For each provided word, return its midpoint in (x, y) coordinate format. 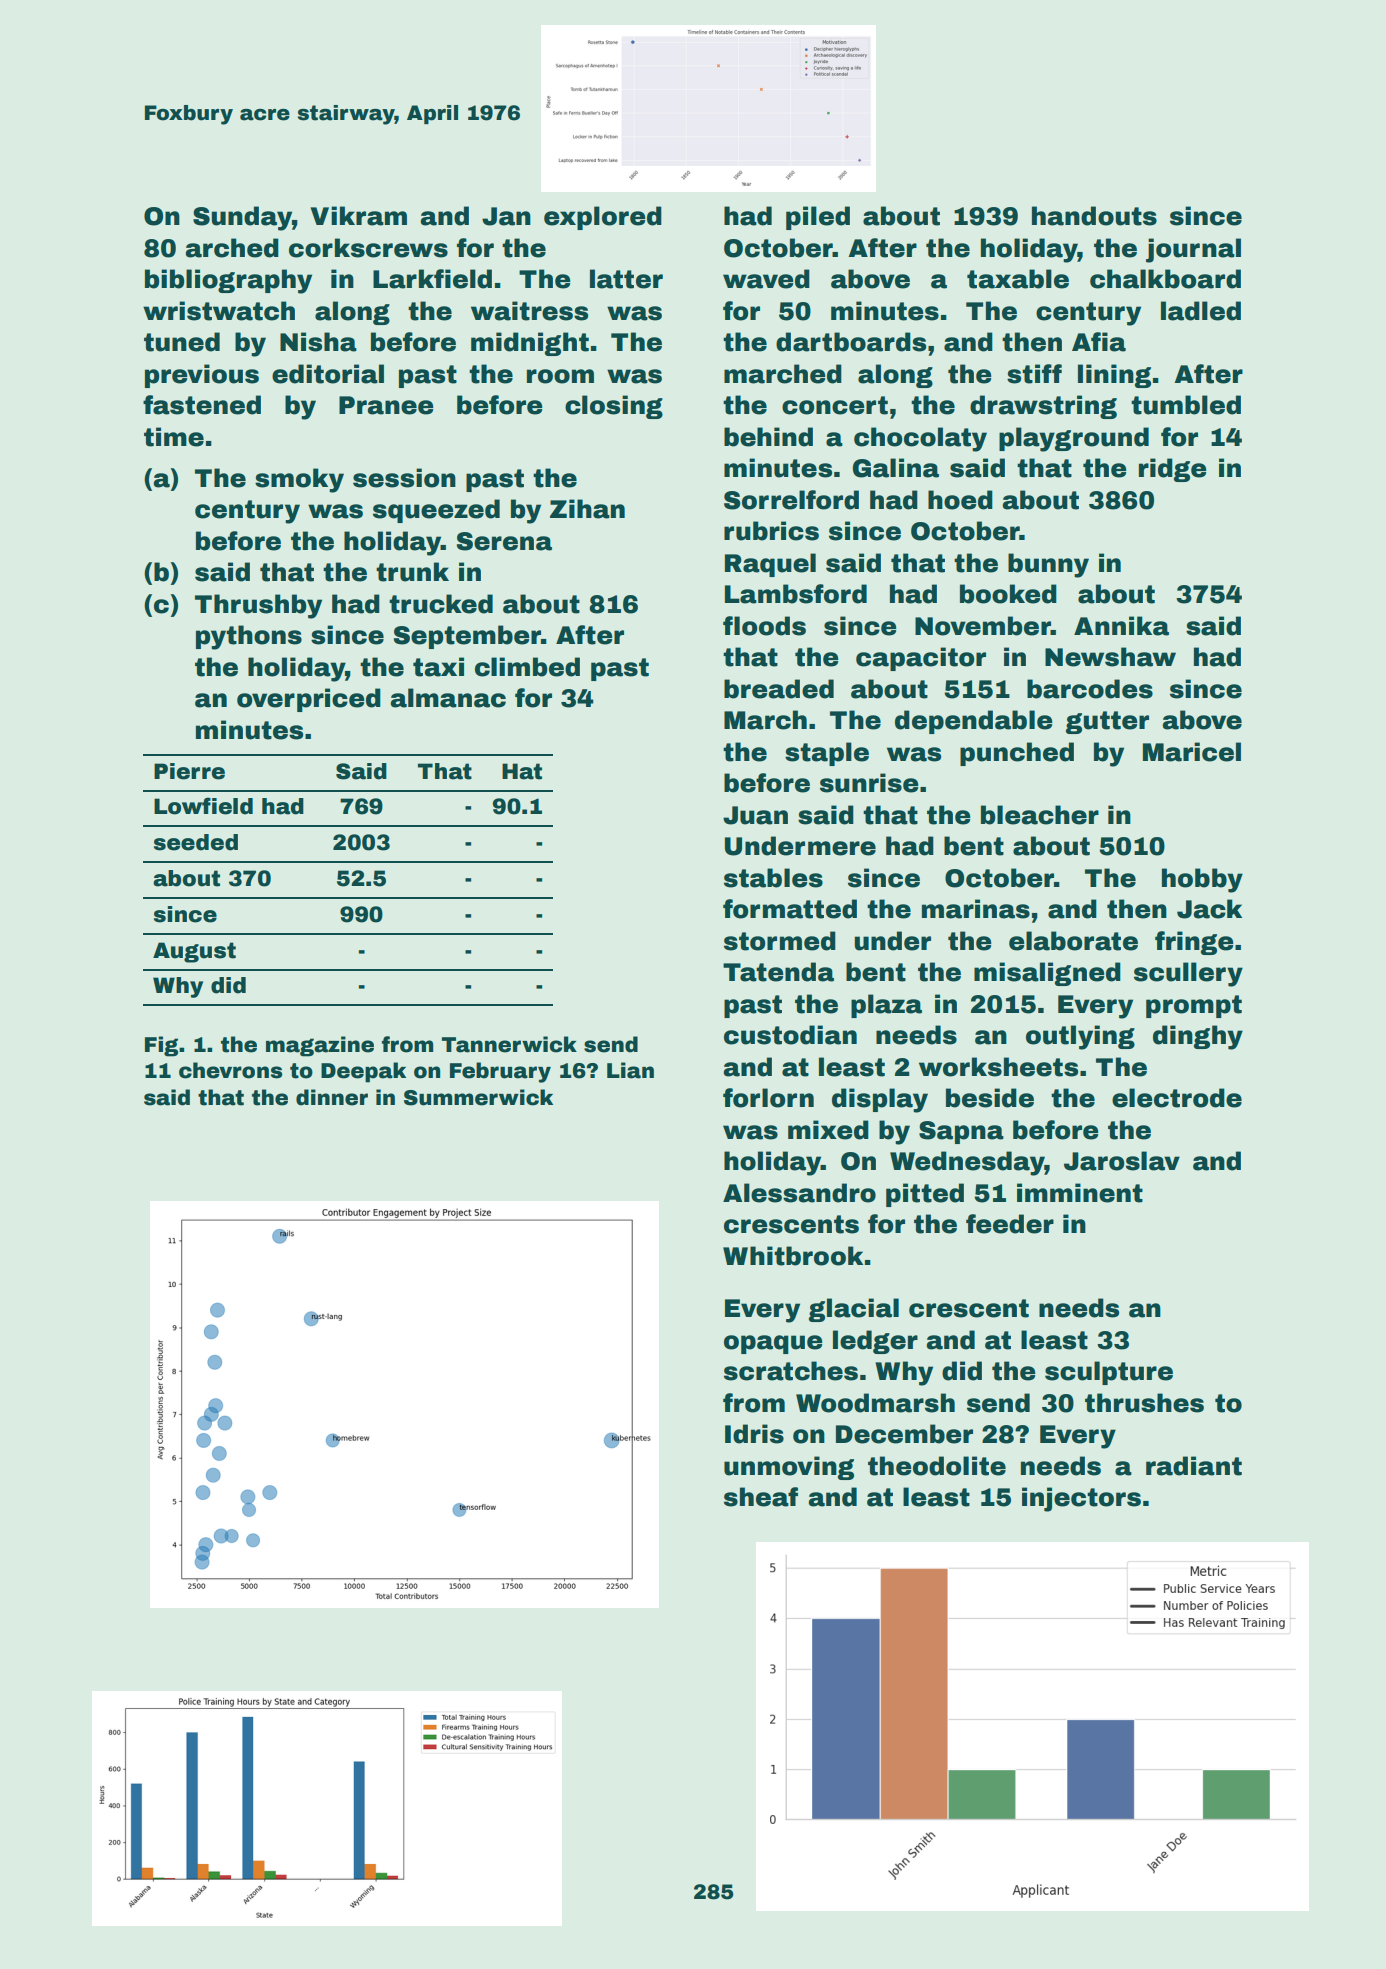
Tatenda (778, 972)
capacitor (921, 659)
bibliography (228, 281)
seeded (196, 842)
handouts (1094, 216)
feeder (1010, 1224)
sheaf (761, 1497)
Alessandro (799, 1193)
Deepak (363, 1072)
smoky (299, 480)
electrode (1177, 1098)
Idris (754, 1434)
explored (603, 218)
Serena (504, 541)
